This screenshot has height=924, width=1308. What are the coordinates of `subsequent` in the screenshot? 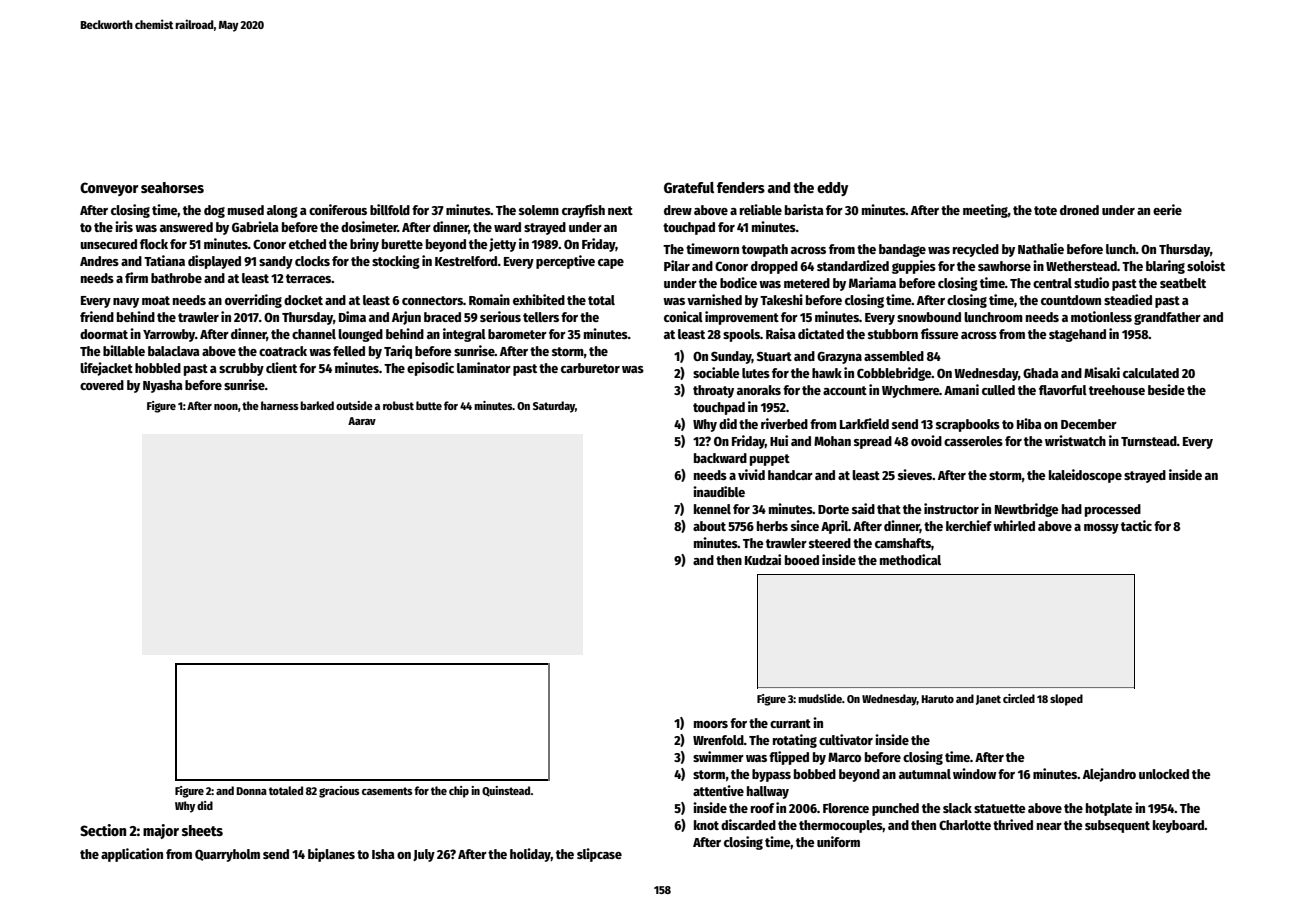 It's located at (1117, 826).
